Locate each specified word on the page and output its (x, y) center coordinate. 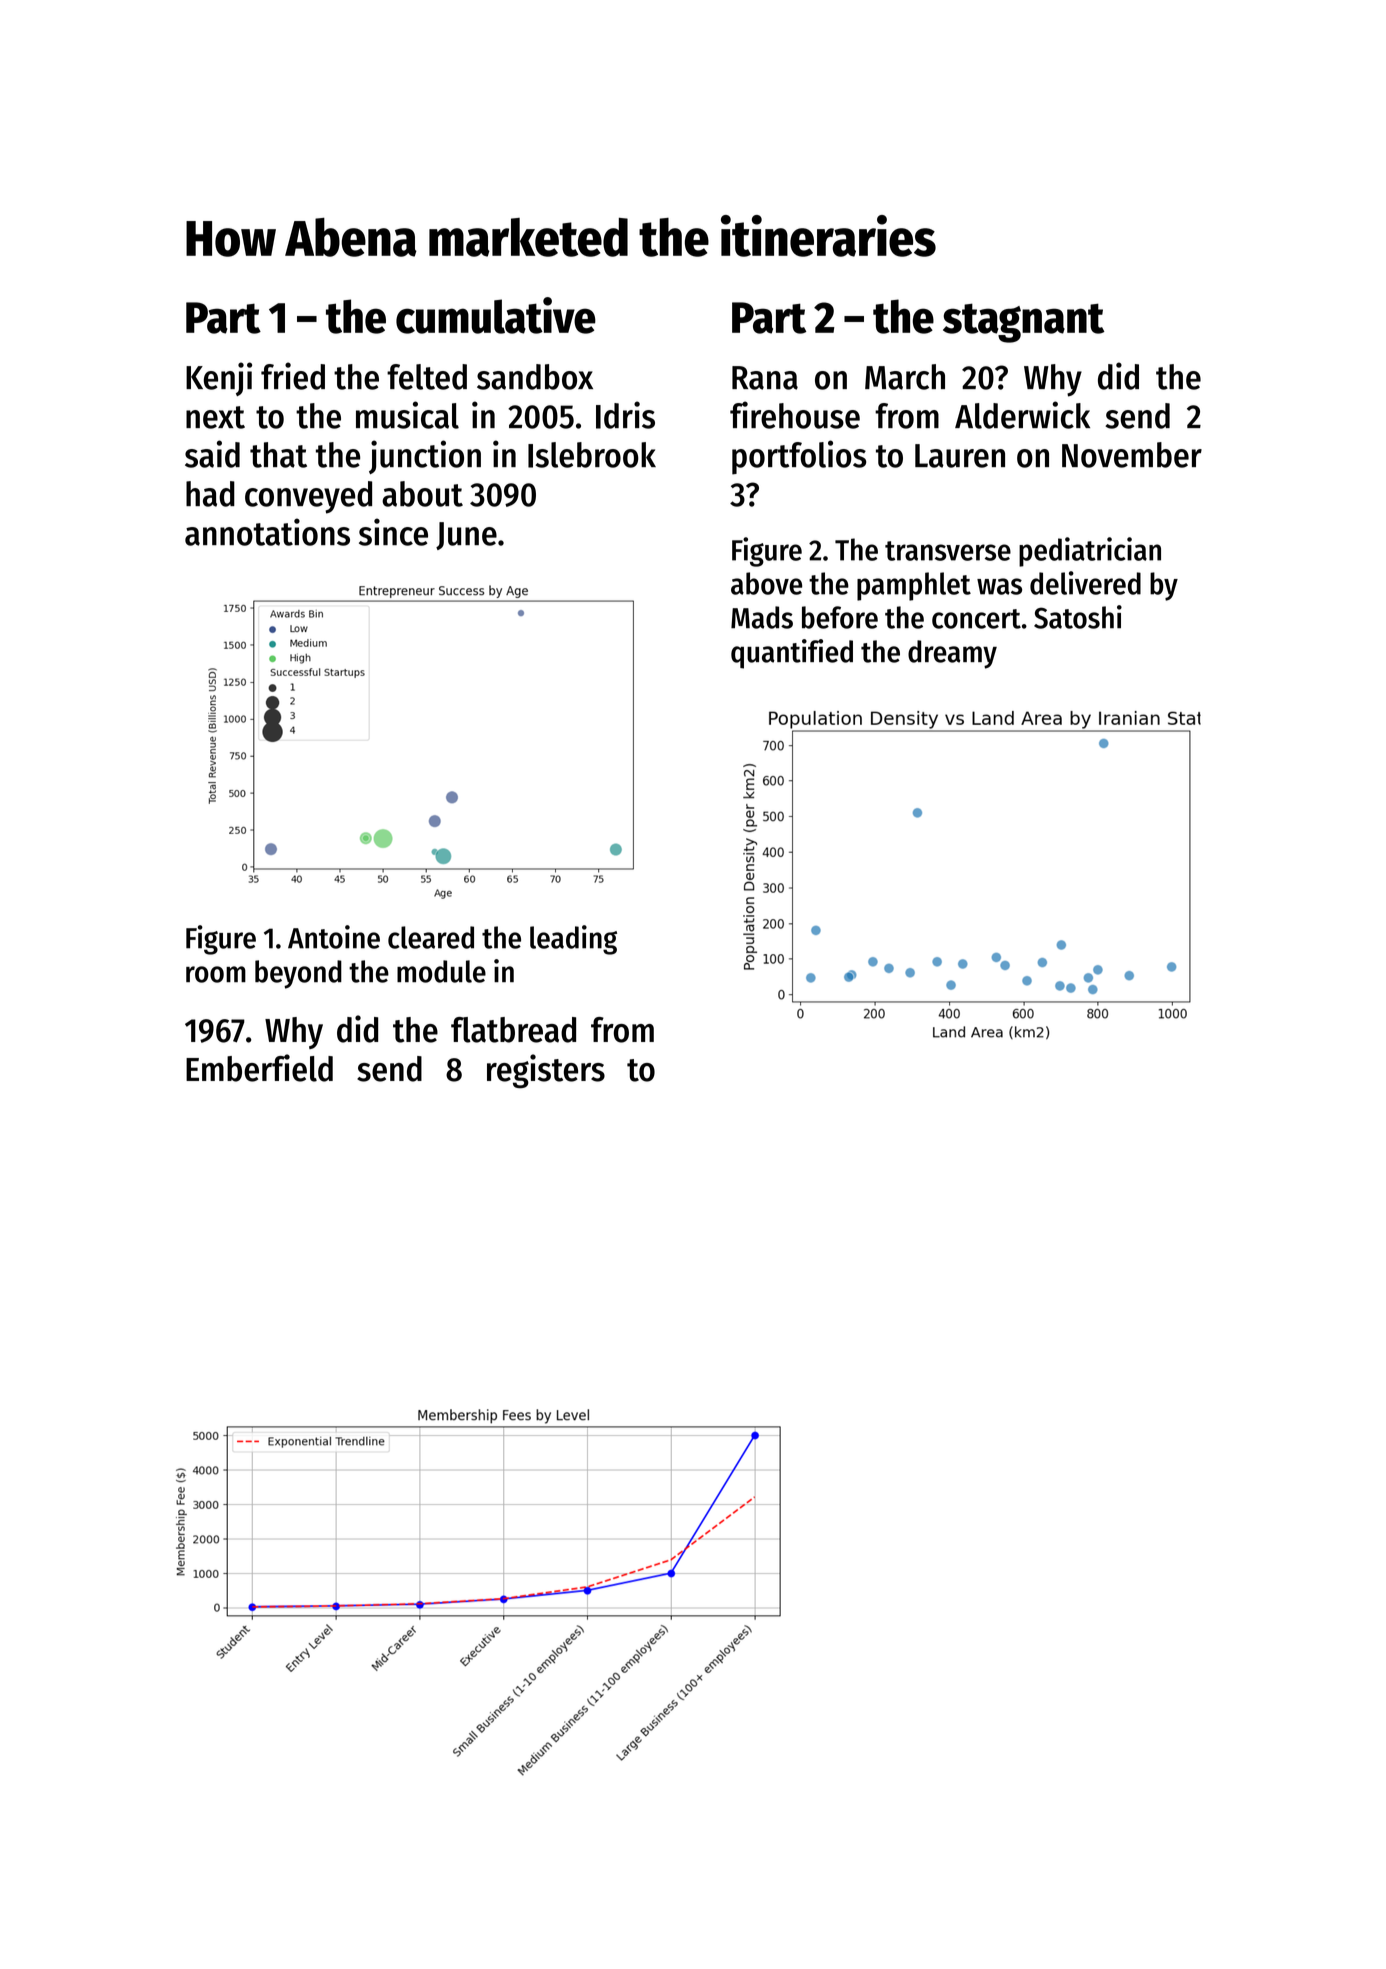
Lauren (960, 456)
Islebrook (592, 455)
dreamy (952, 654)
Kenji (219, 379)
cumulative (496, 315)
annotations (267, 532)
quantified (792, 654)
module (441, 971)
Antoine (334, 937)
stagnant (1024, 323)
